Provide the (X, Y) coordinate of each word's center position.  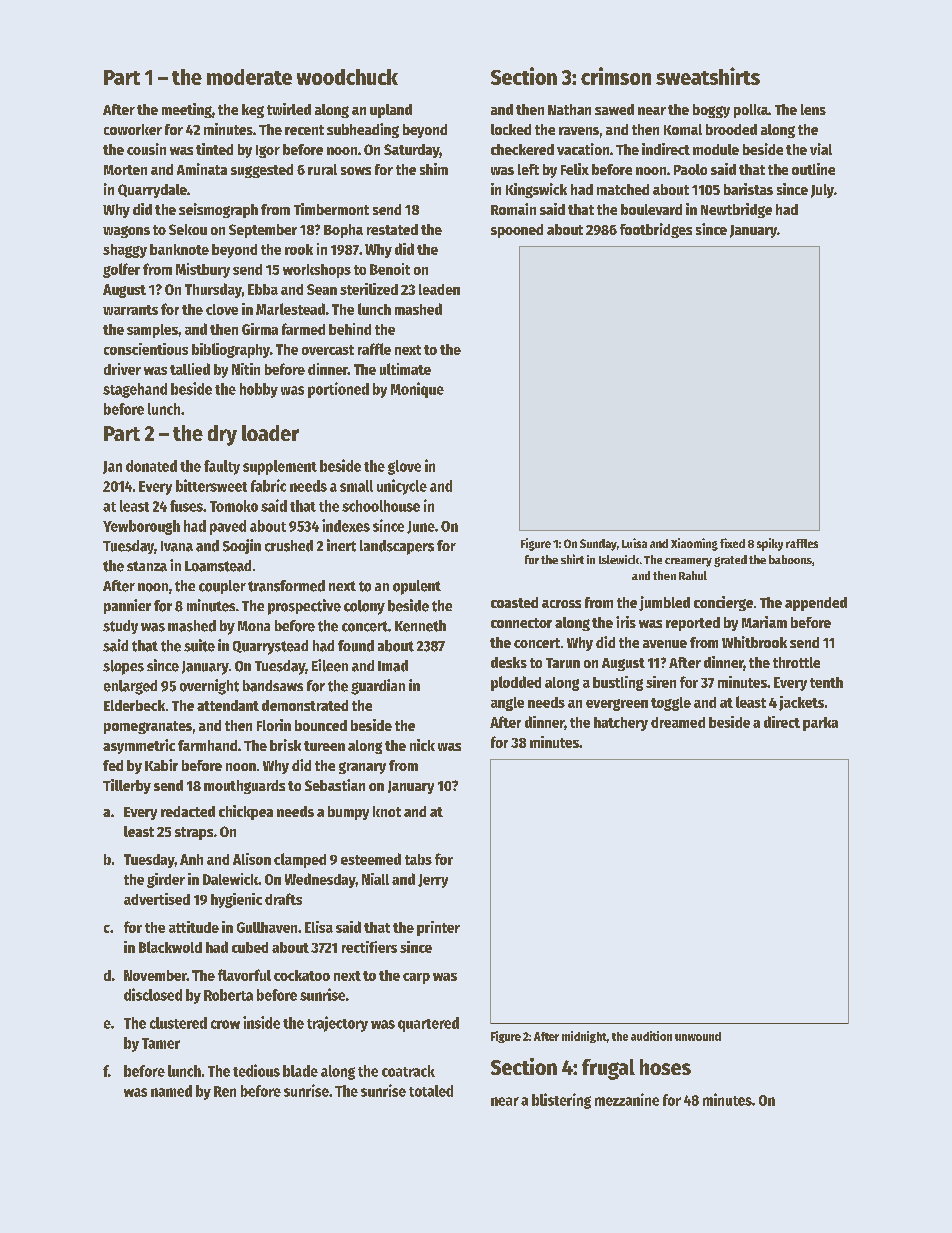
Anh (191, 859)
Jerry (433, 881)
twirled (289, 109)
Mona (254, 626)
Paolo (690, 169)
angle (507, 704)
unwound (698, 1036)
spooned (517, 231)
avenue (665, 644)
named (171, 1091)
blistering (561, 1101)
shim (434, 169)
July (822, 191)
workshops (317, 271)
